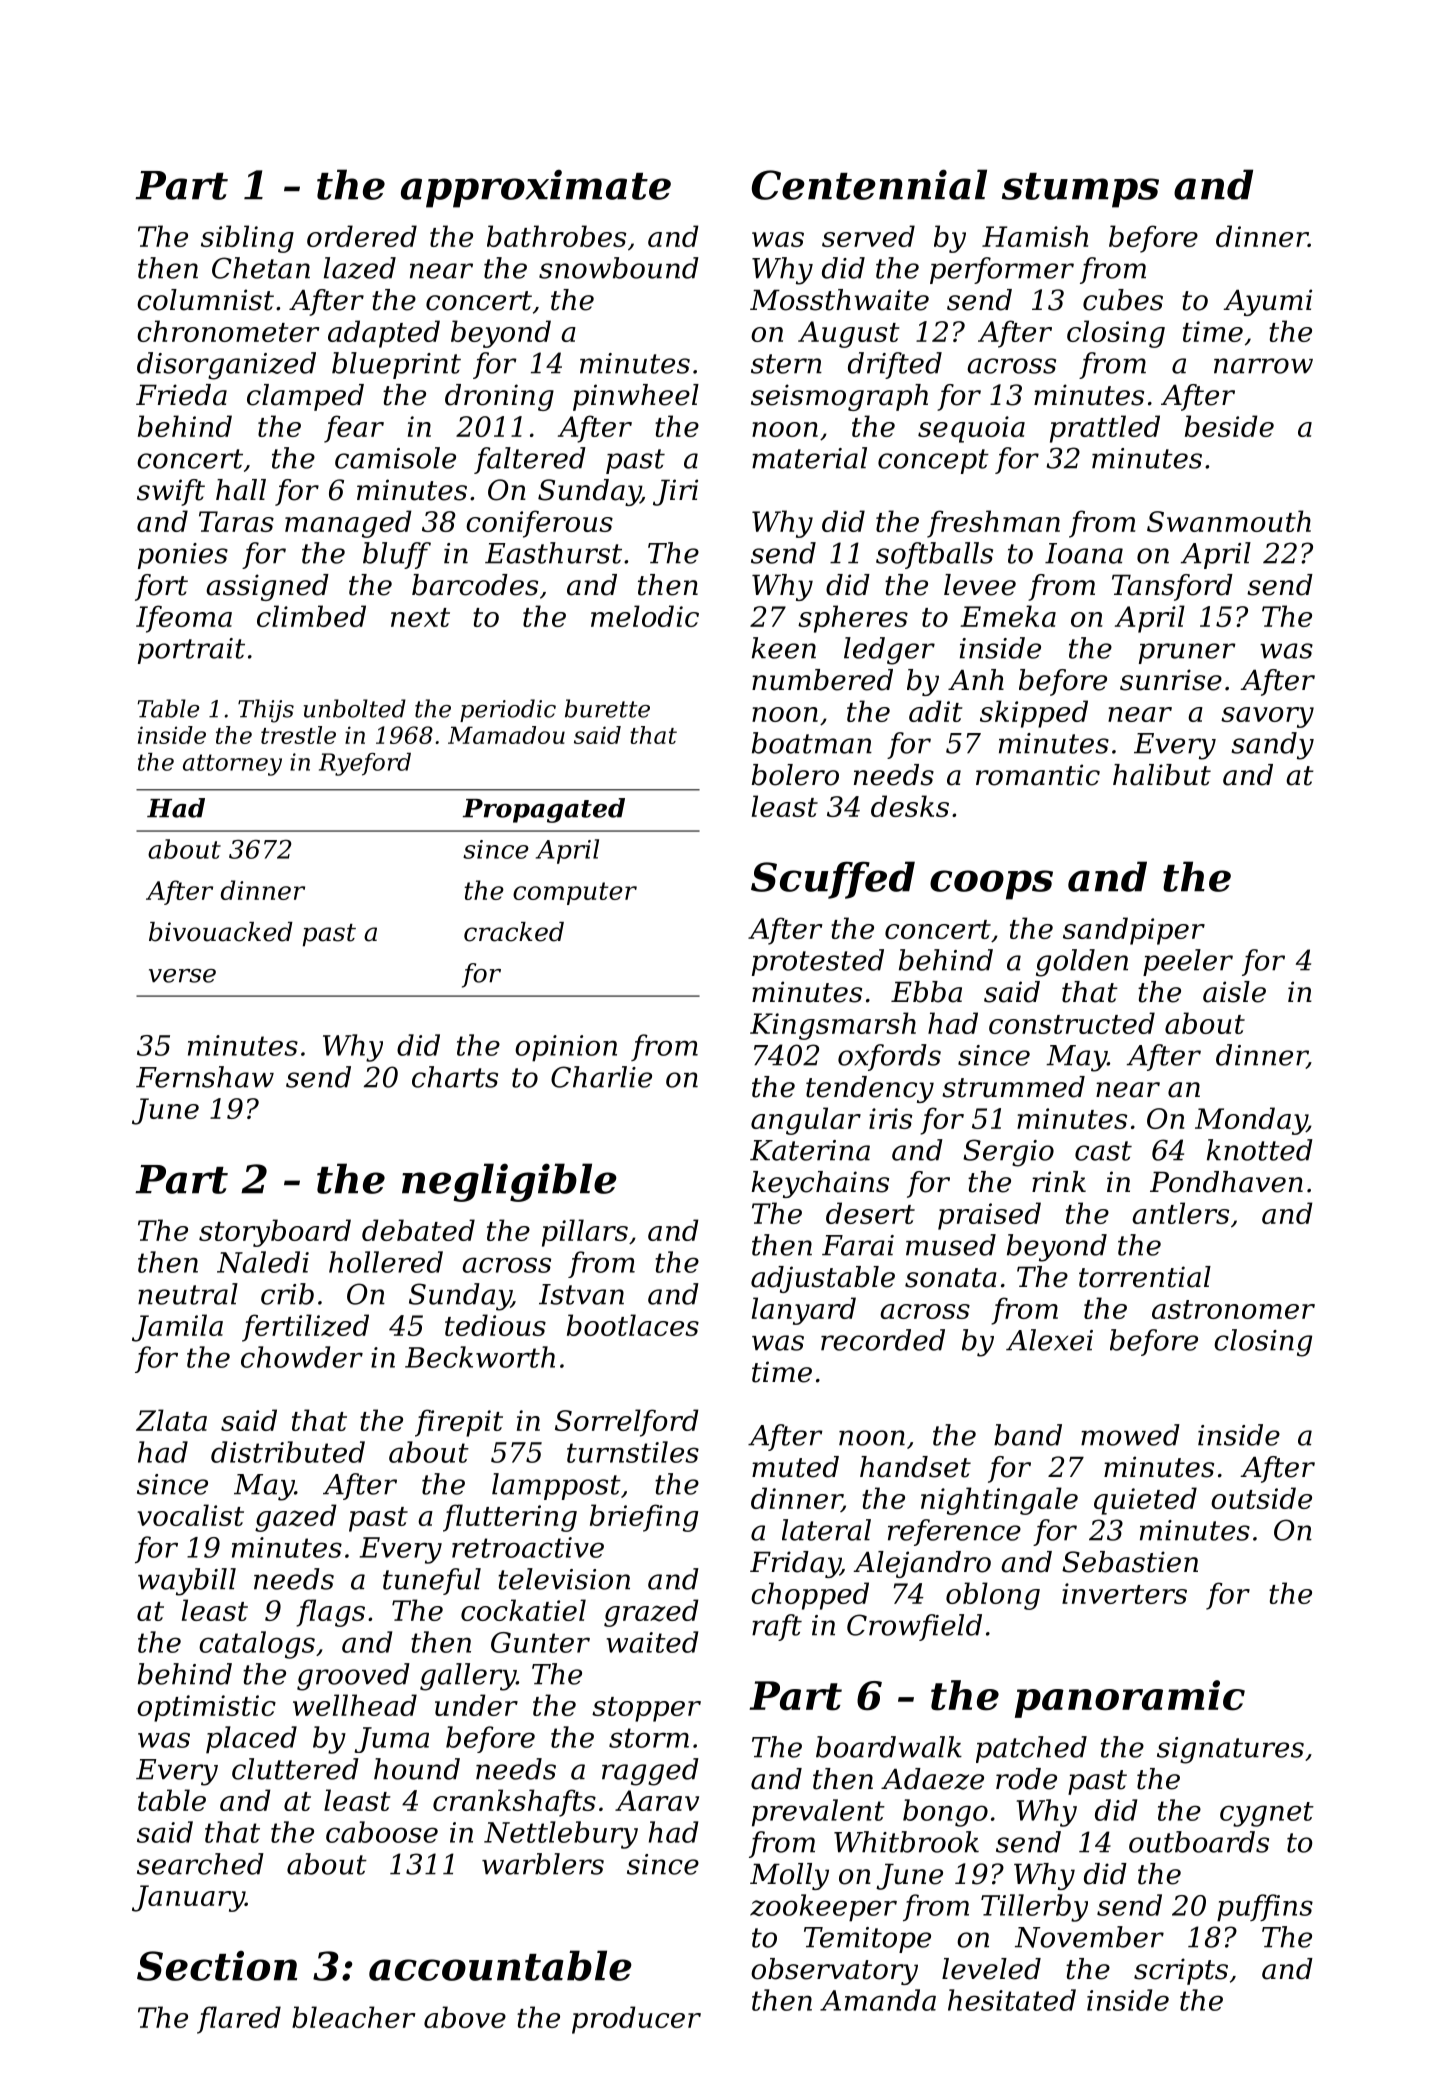 The width and height of the document is (1450, 2100). Describe the element at coordinates (1267, 717) in the document. I see `savory` at that location.
